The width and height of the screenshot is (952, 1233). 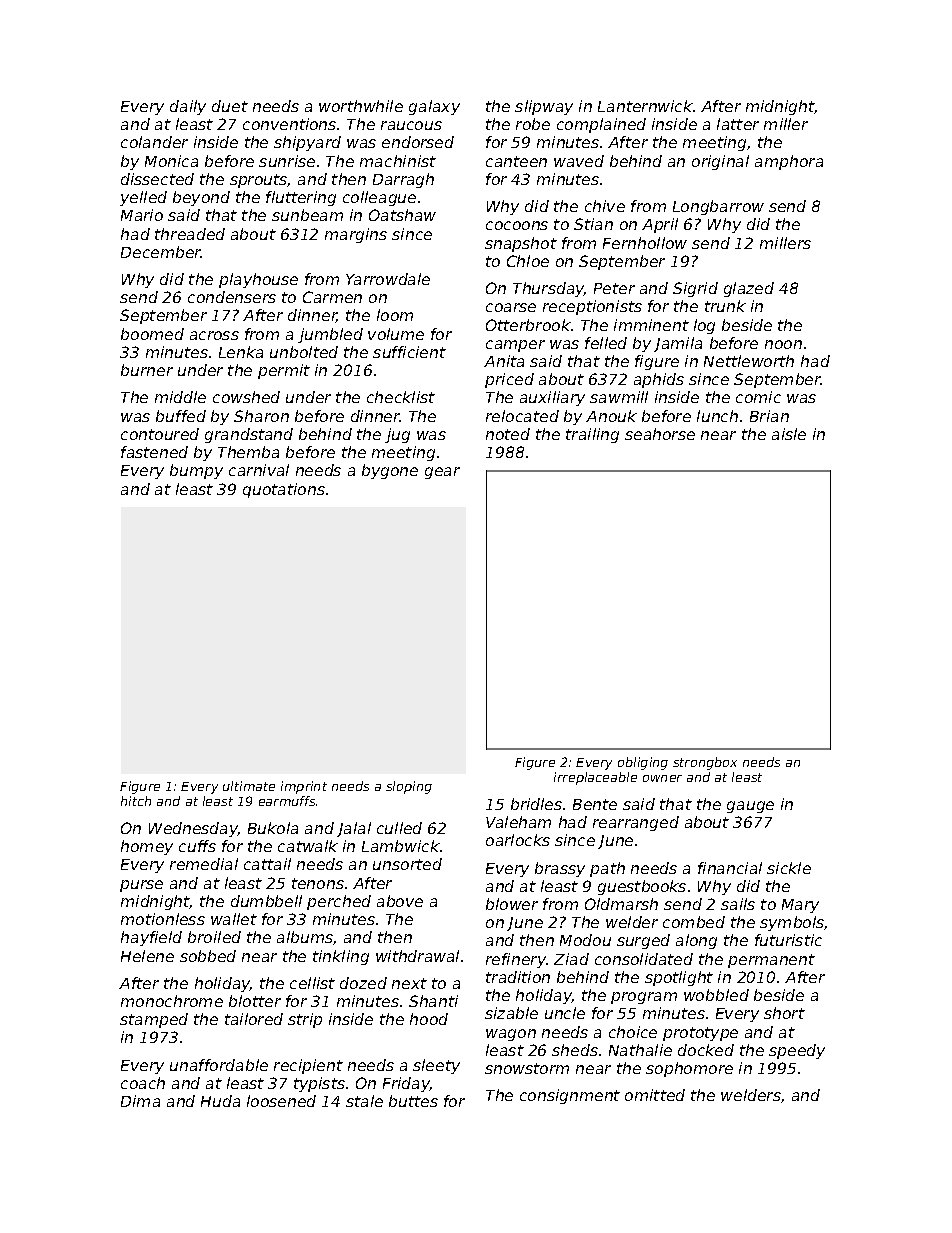 What do you see at coordinates (544, 107) in the screenshot?
I see `slipway` at bounding box center [544, 107].
